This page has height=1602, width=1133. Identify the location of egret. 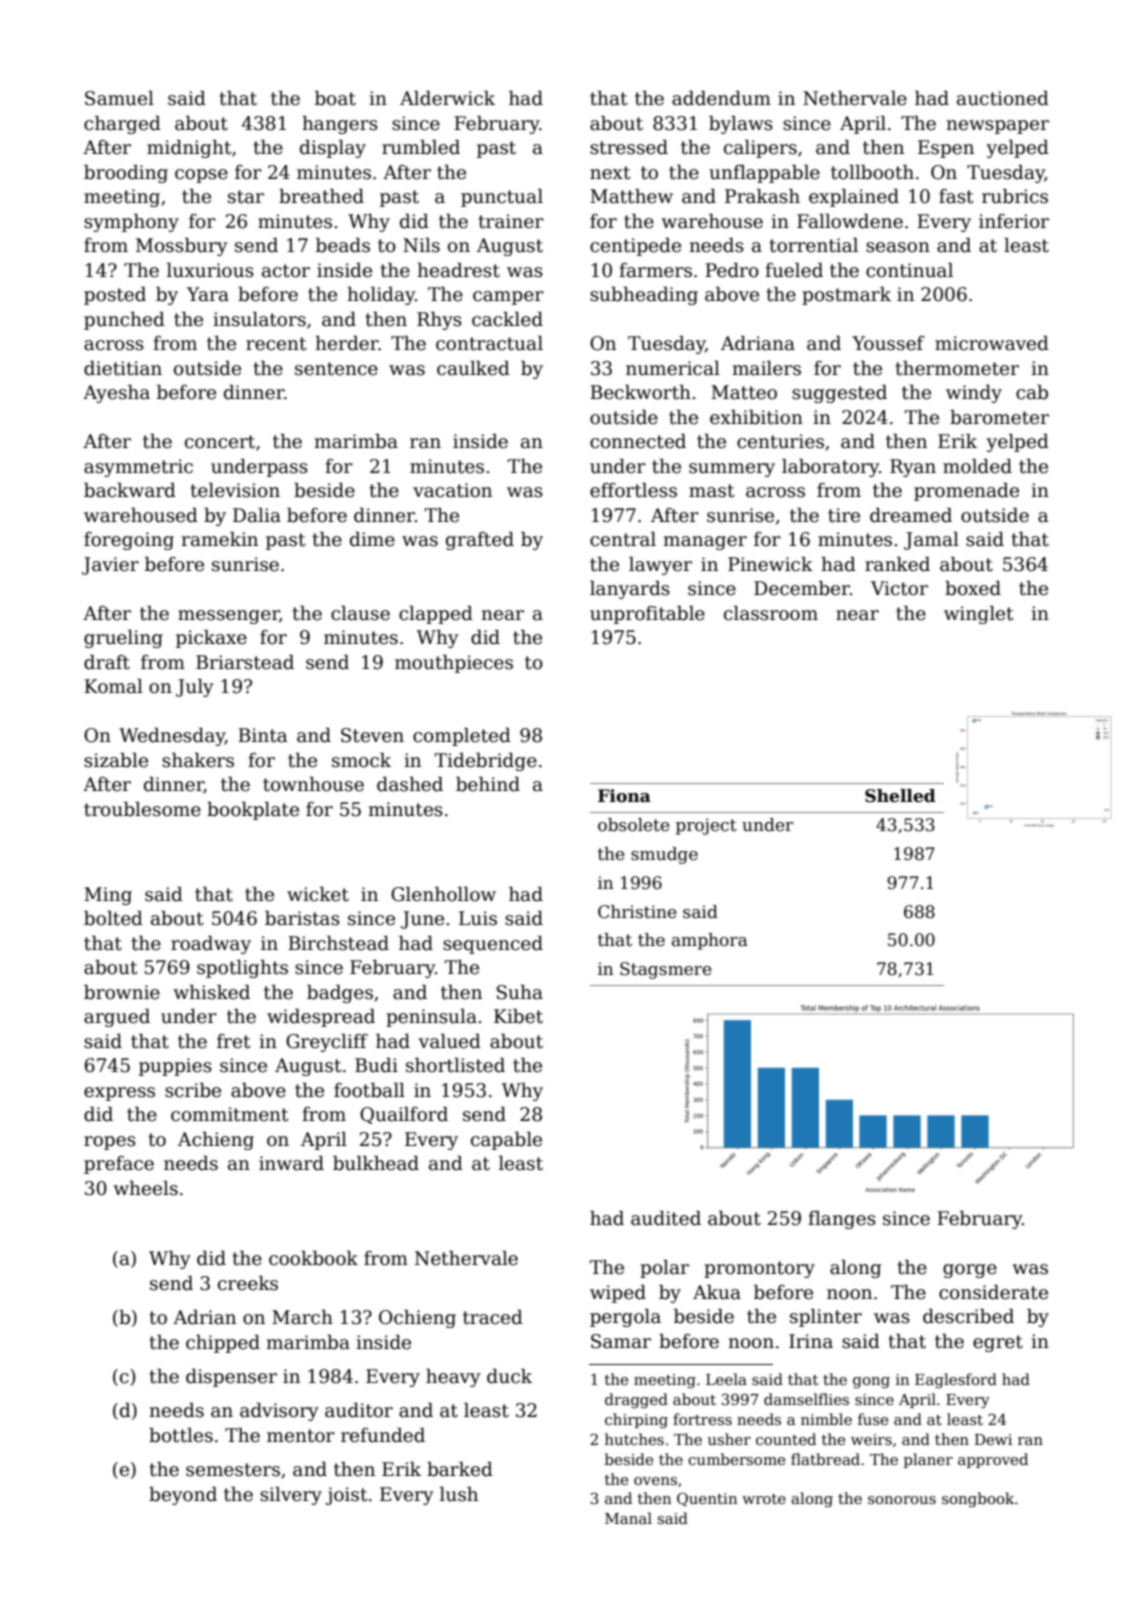
(998, 1343).
